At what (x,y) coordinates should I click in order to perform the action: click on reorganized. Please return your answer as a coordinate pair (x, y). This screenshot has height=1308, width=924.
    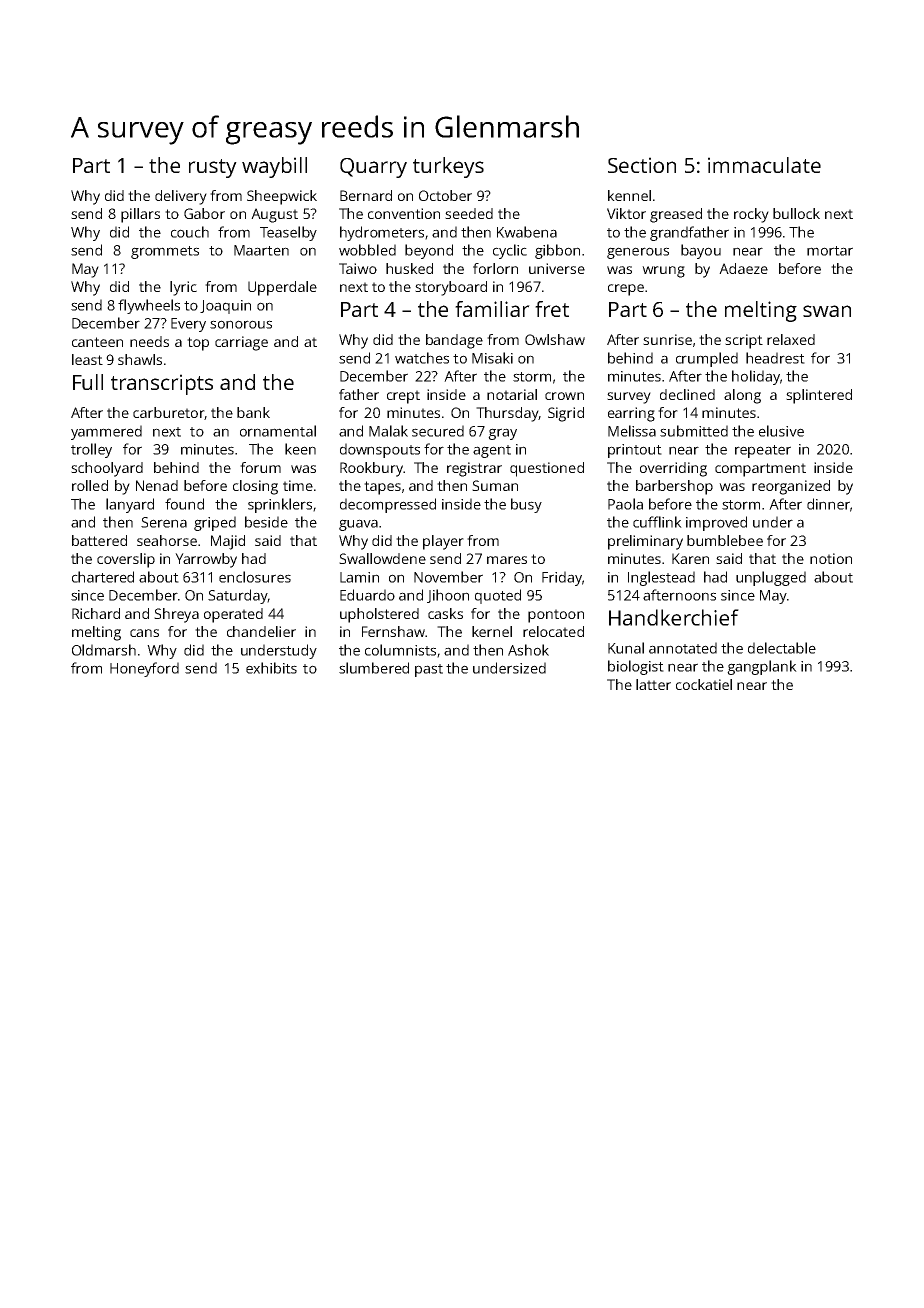
    Looking at the image, I should click on (791, 487).
